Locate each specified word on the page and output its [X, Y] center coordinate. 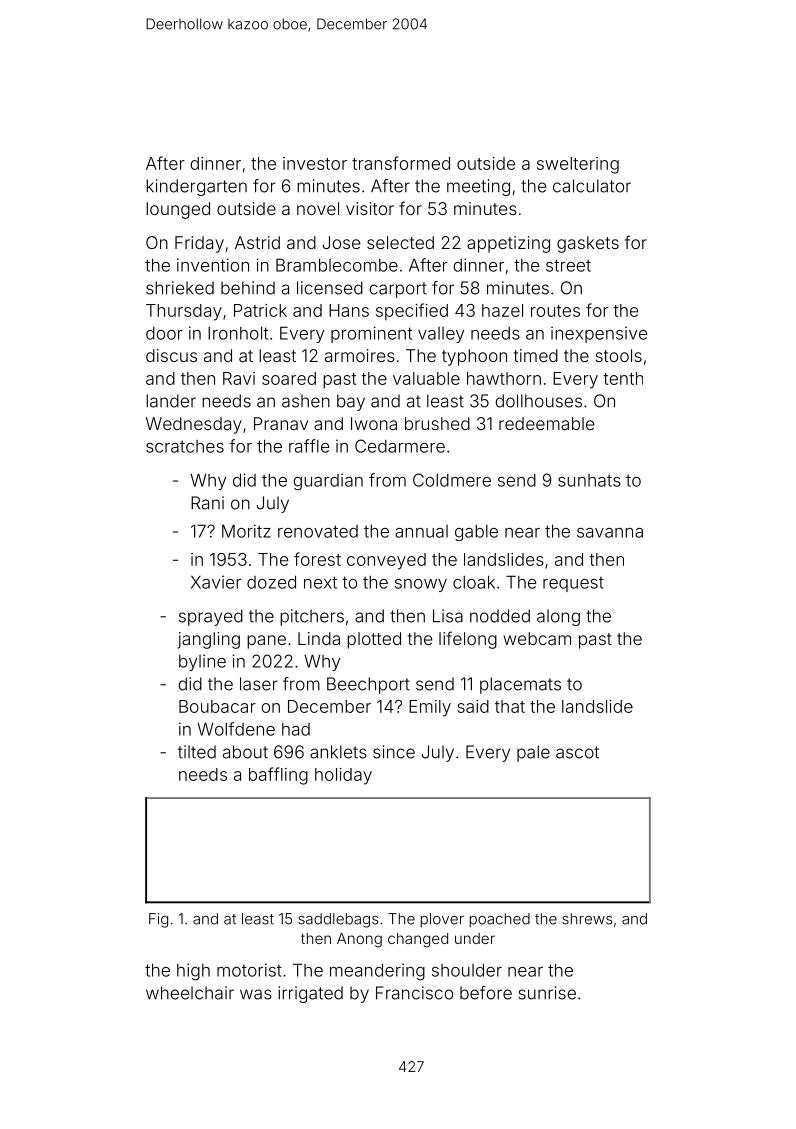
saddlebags [338, 920]
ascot [577, 752]
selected [400, 242]
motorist [249, 970]
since [394, 752]
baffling [278, 776]
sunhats [589, 480]
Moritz [246, 531]
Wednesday [194, 425]
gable [476, 533]
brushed [437, 423]
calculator [592, 186]
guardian [328, 482]
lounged [178, 210]
